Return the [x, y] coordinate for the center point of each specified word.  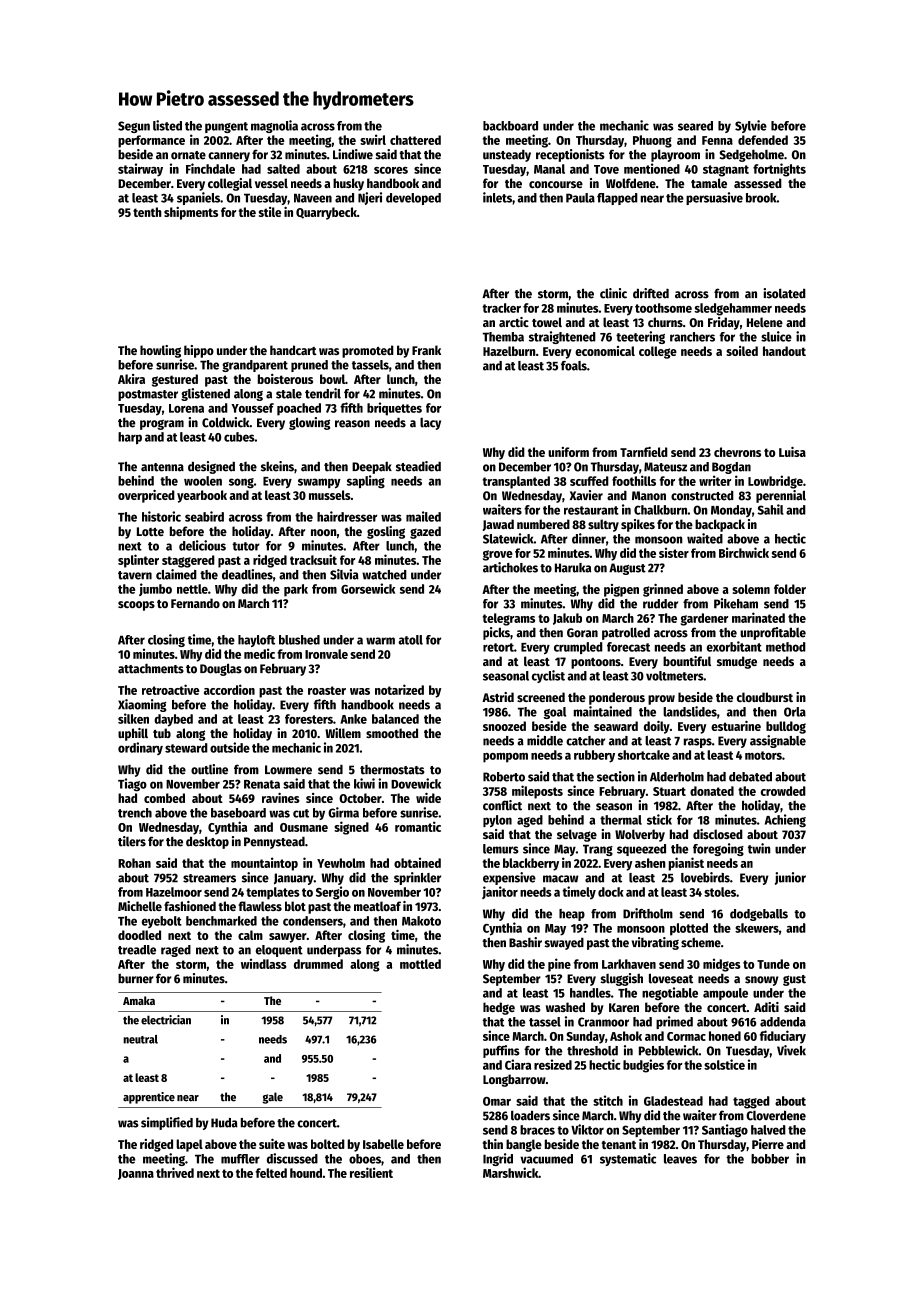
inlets [497, 197]
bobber [770, 1159]
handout [784, 351]
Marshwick [510, 1172]
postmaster [148, 395]
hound [306, 1173]
